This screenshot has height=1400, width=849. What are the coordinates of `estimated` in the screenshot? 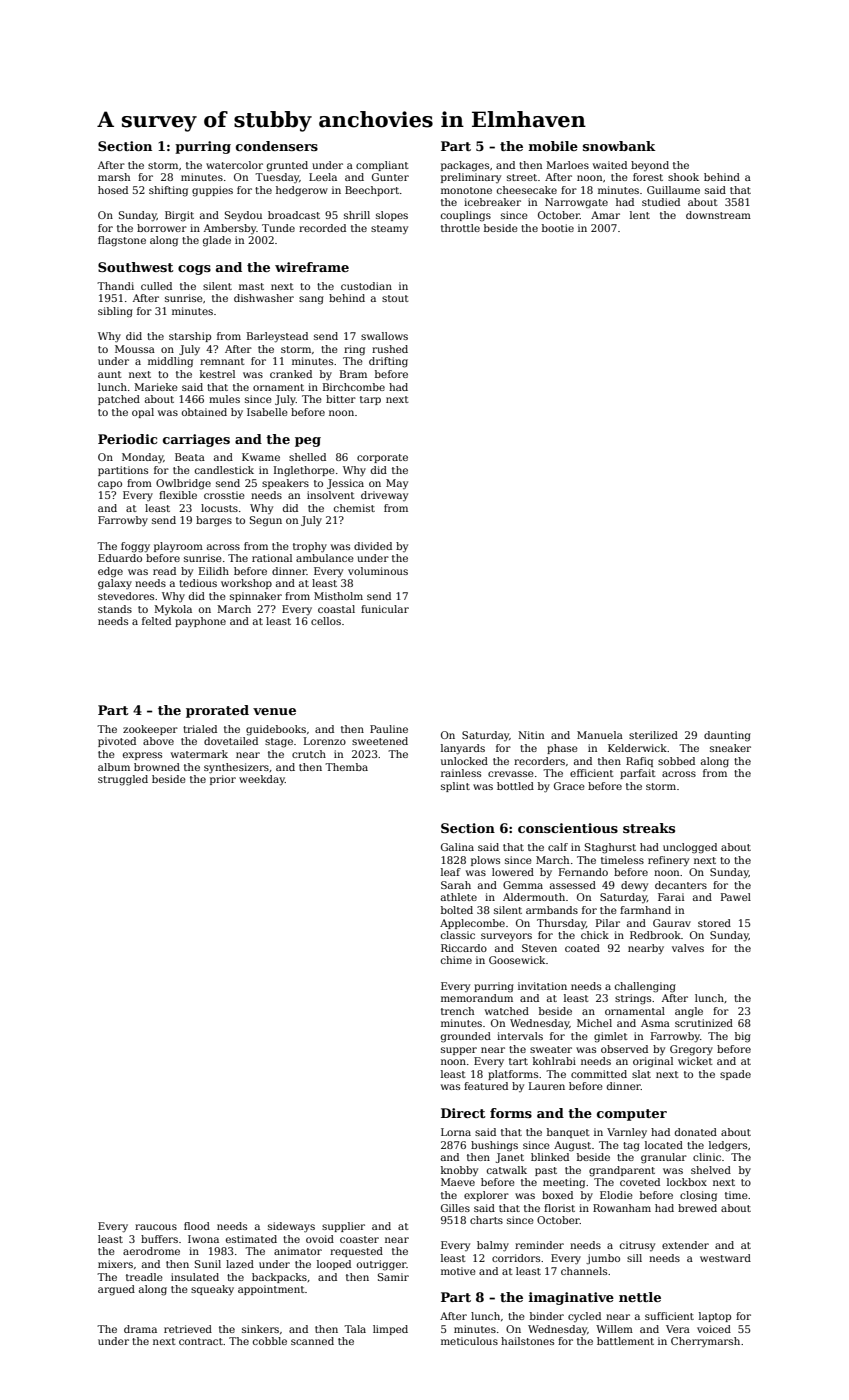 It's located at (251, 1239).
